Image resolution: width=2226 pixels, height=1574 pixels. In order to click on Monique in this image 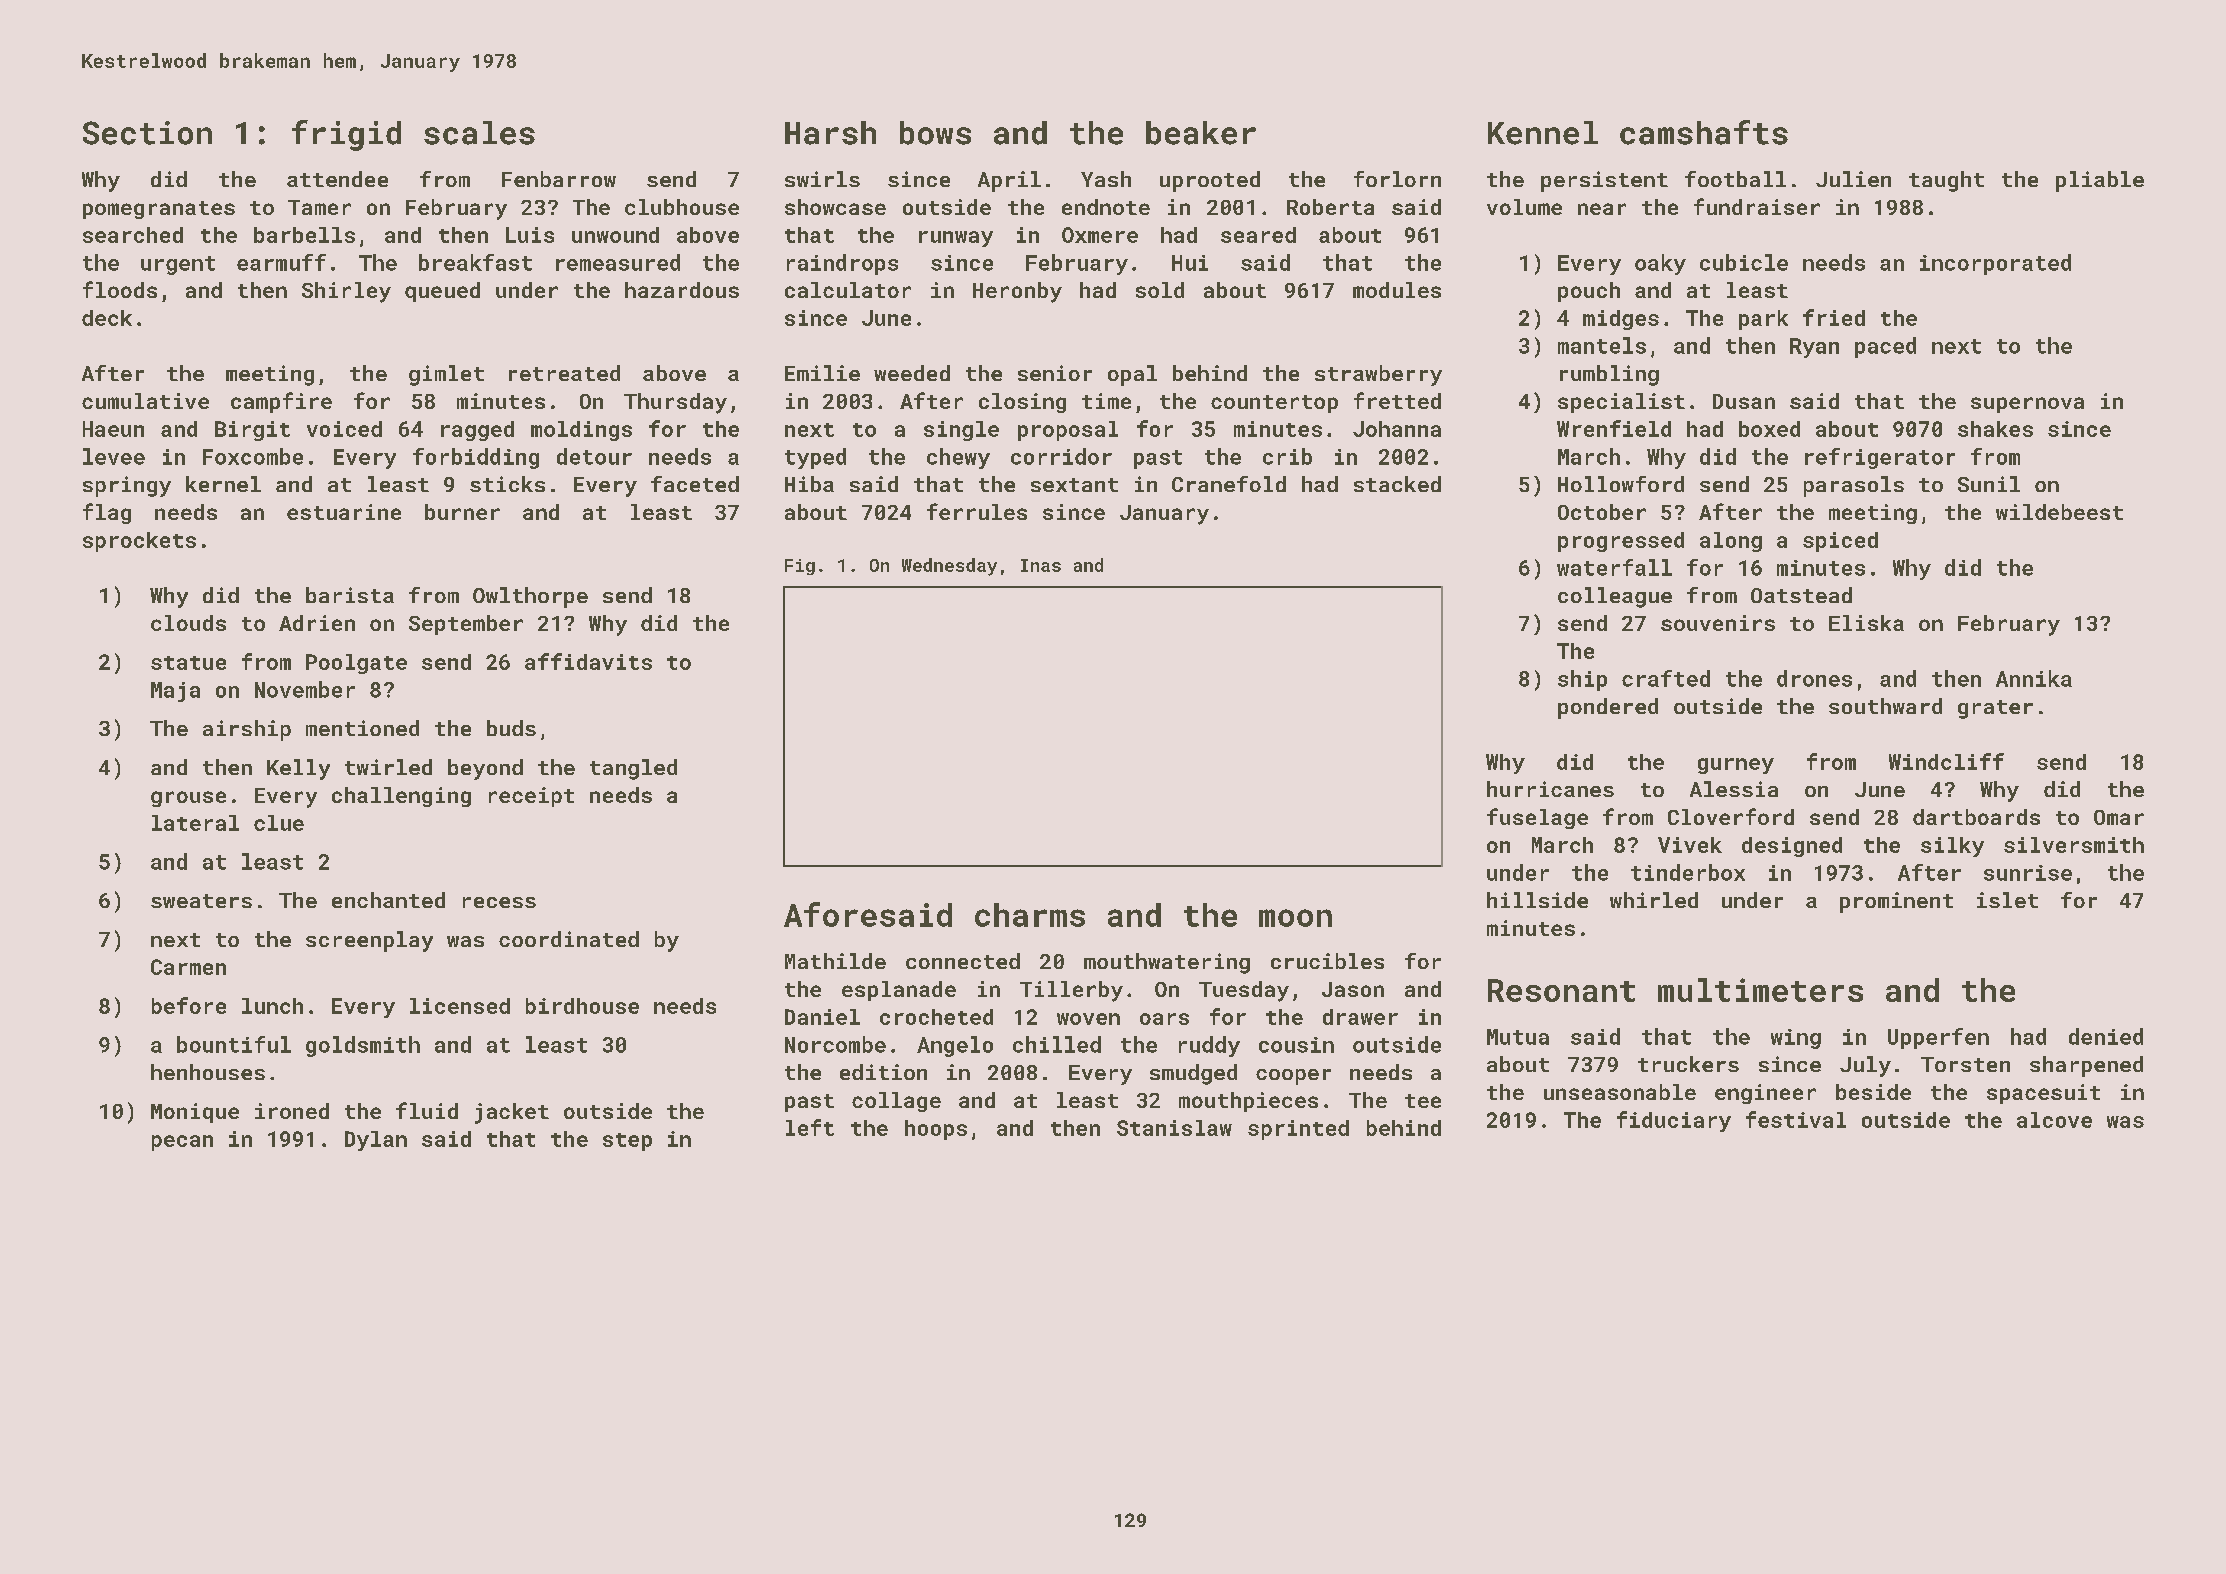, I will do `click(195, 1113)`.
